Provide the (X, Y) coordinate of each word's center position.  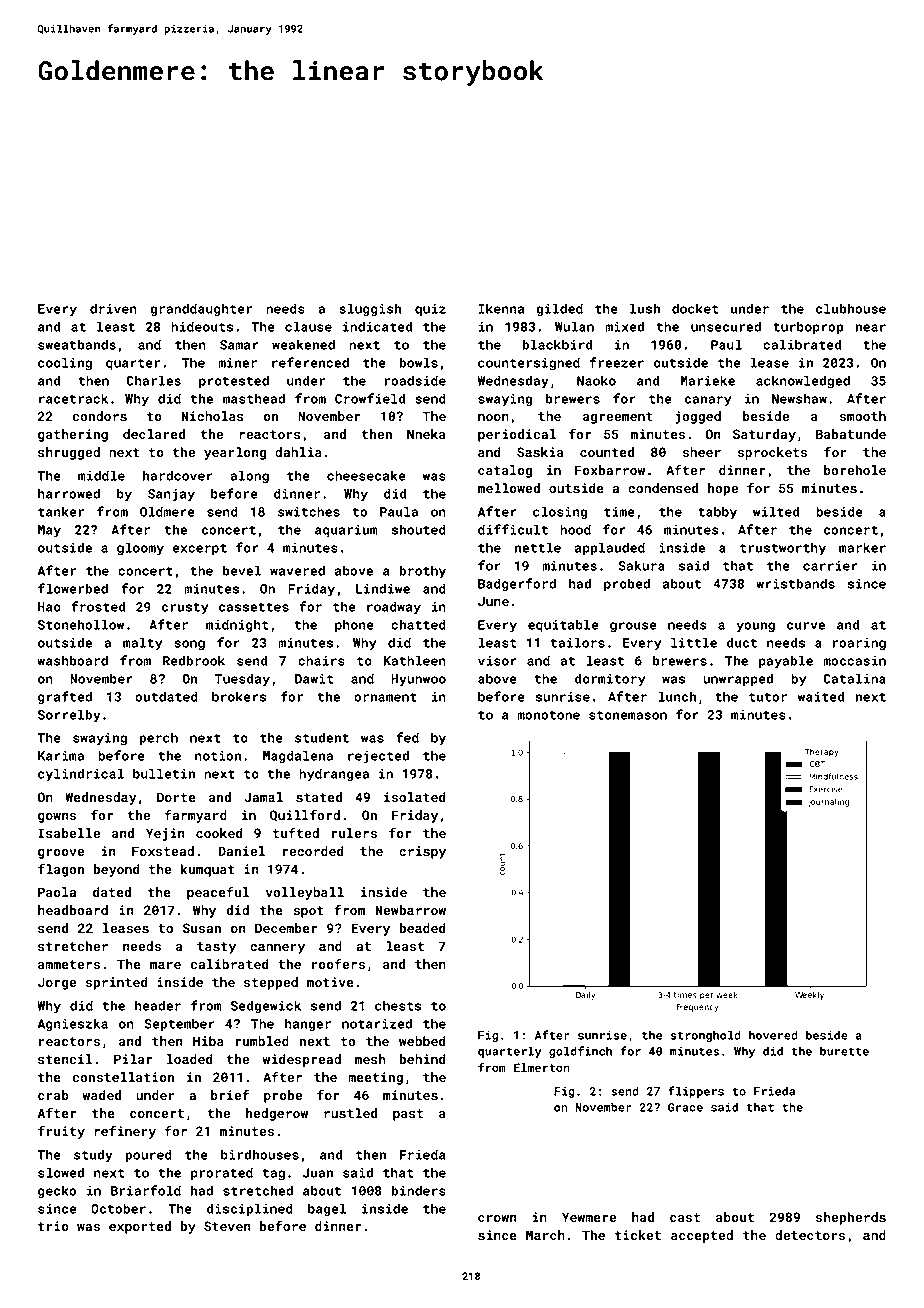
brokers (239, 696)
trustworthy (783, 549)
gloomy (140, 549)
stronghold (706, 1036)
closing (560, 513)
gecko (57, 1192)
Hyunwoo (418, 680)
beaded (422, 928)
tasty (216, 948)
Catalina (854, 678)
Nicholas (212, 416)
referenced (310, 362)
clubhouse (851, 308)
